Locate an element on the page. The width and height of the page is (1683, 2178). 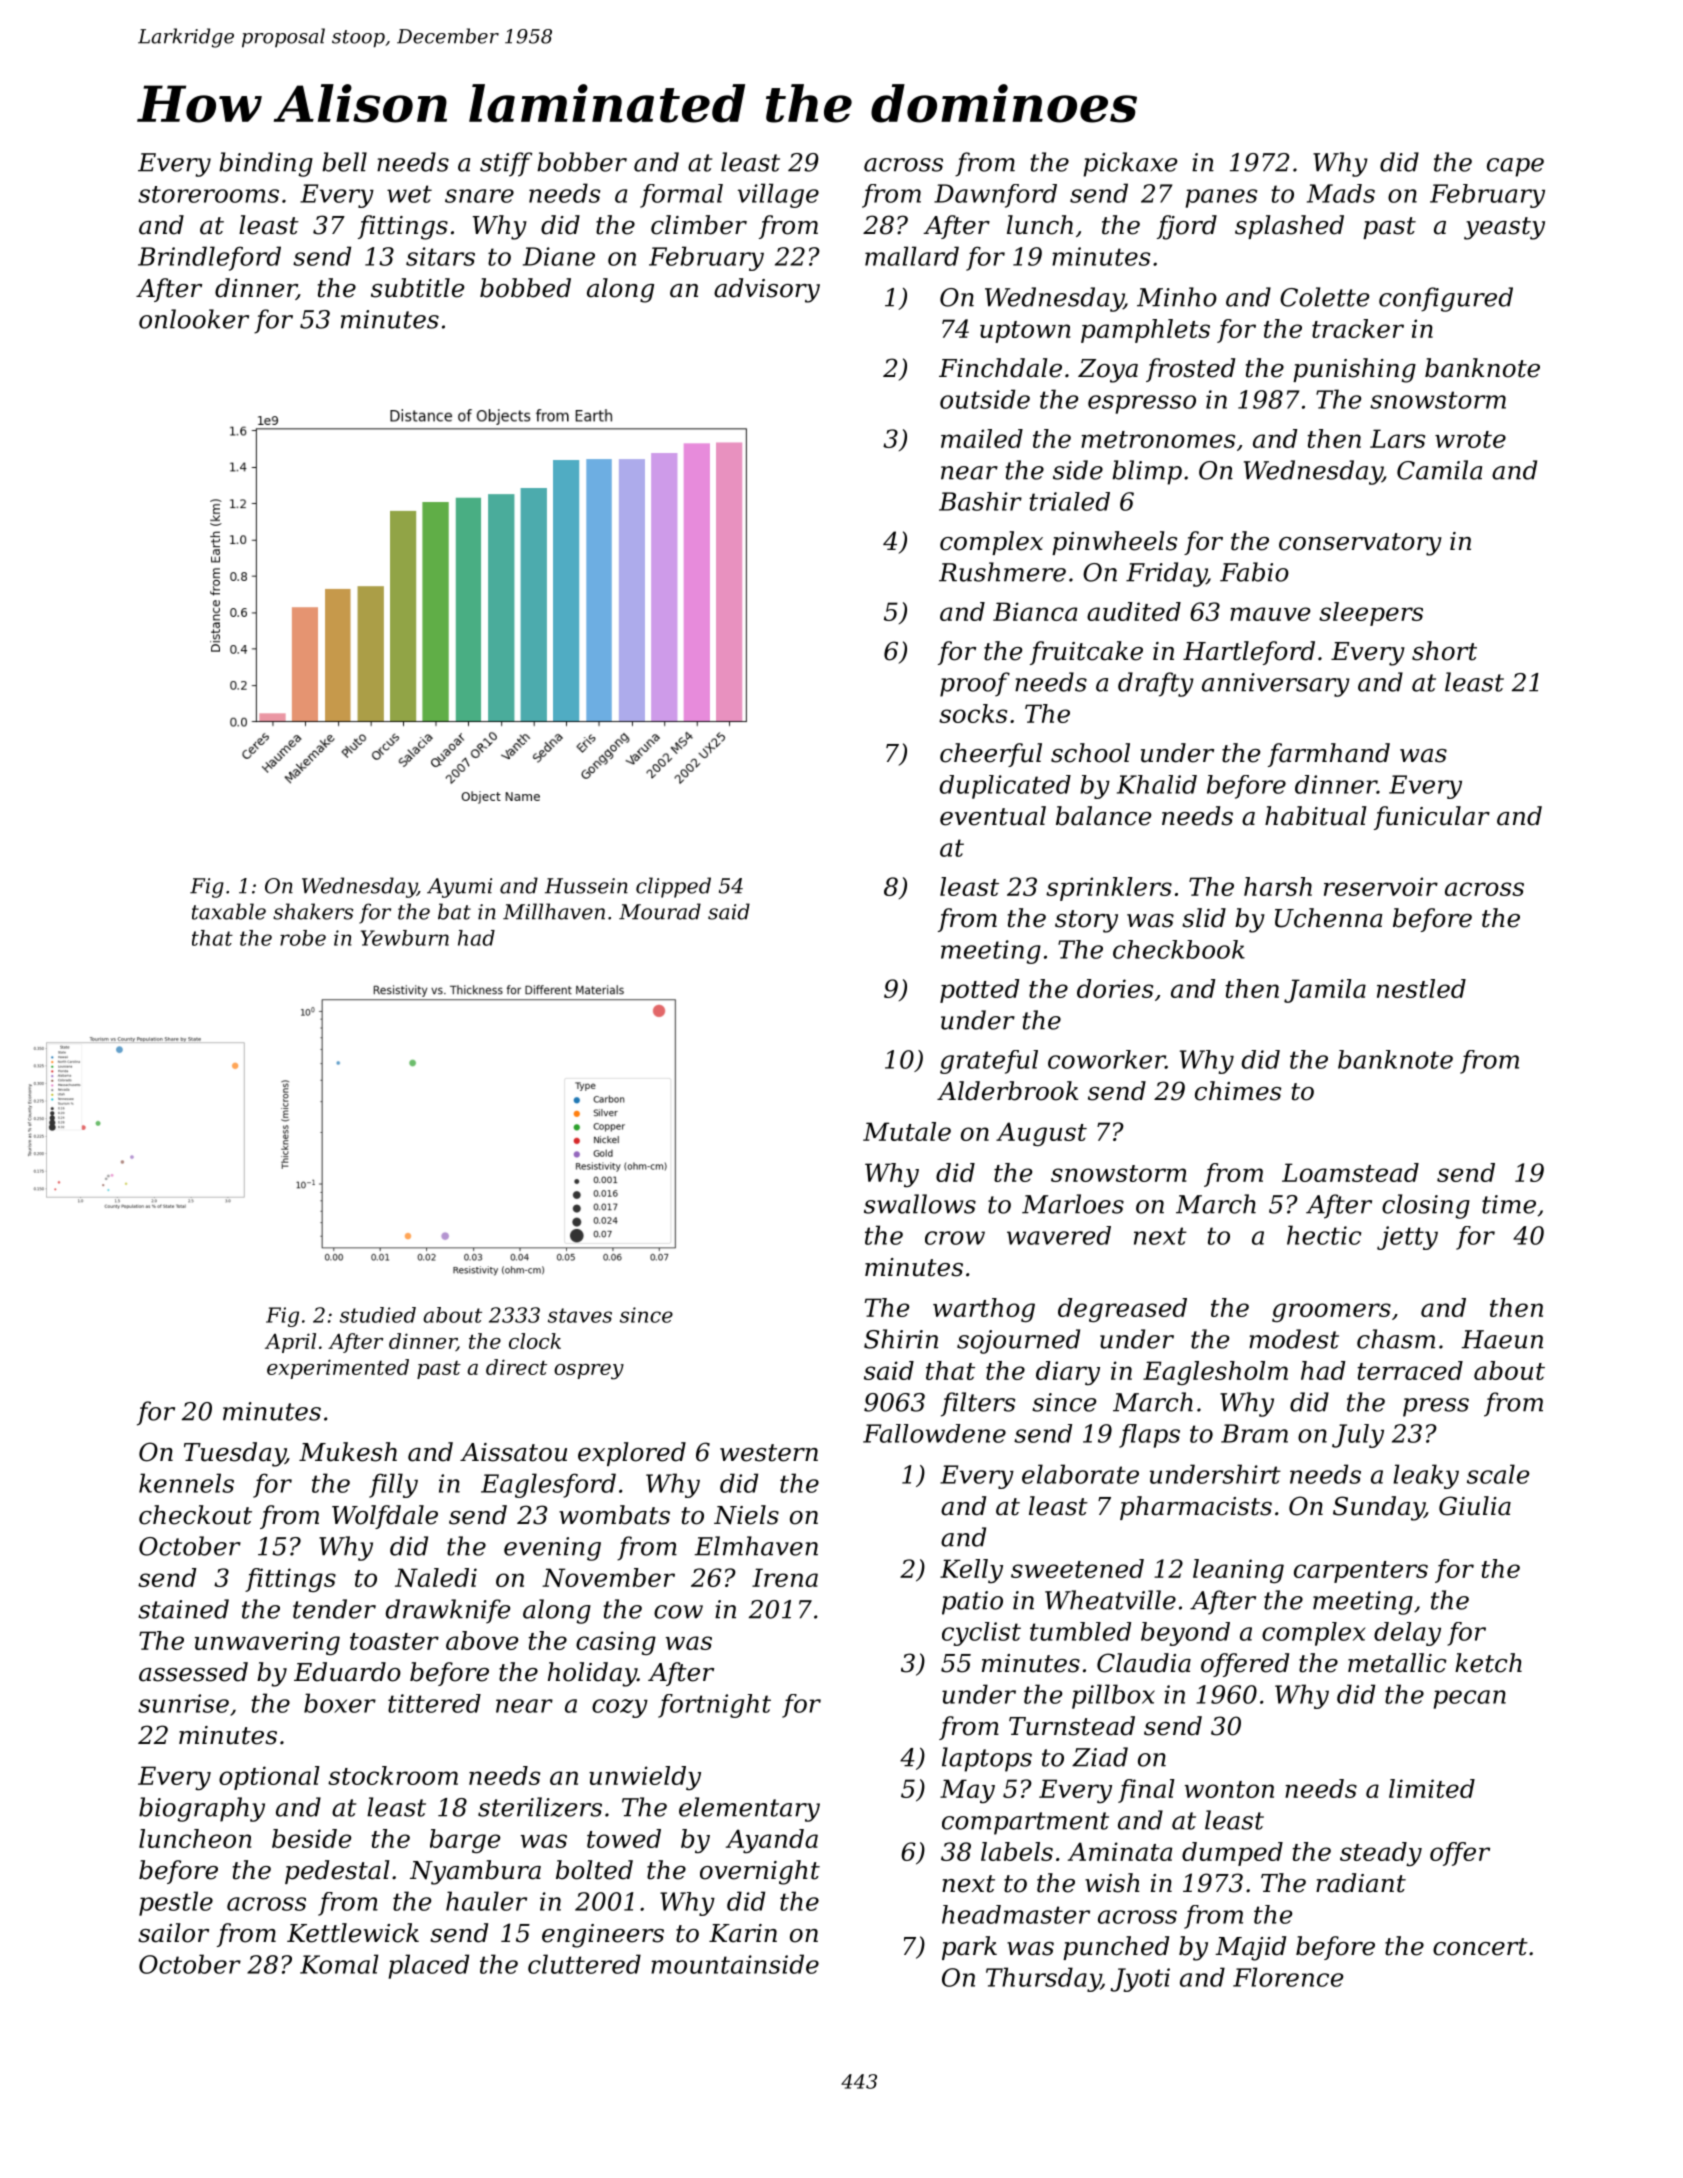
Komal is located at coordinates (339, 1964).
